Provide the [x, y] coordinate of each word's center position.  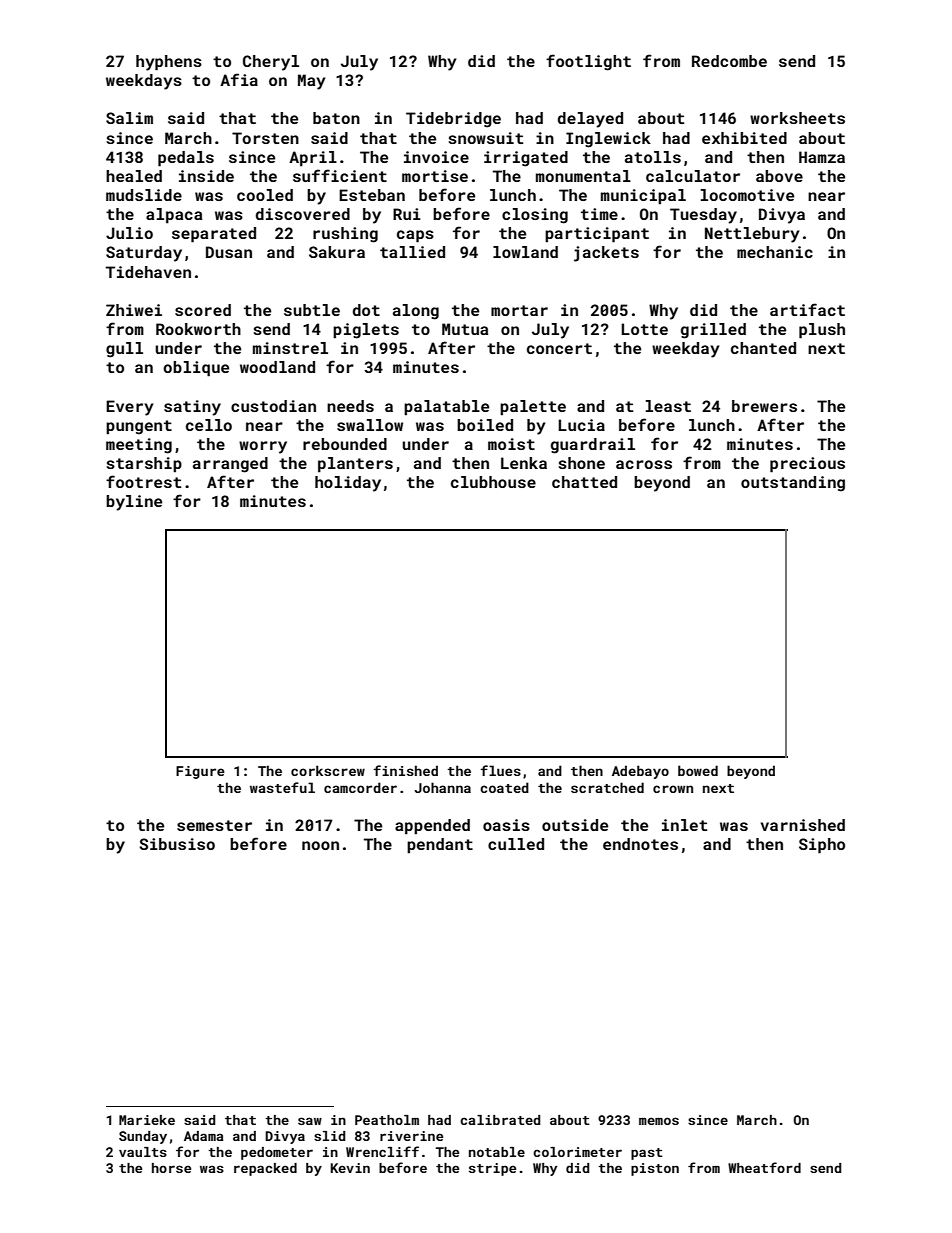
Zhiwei [134, 310]
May [312, 82]
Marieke [147, 1120]
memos [659, 1121]
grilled [713, 331]
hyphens [169, 63]
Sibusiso [177, 844]
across [644, 464]
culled [516, 844]
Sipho [822, 846]
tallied [412, 252]
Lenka [524, 463]
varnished [803, 825]
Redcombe [729, 61]
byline [134, 503]
